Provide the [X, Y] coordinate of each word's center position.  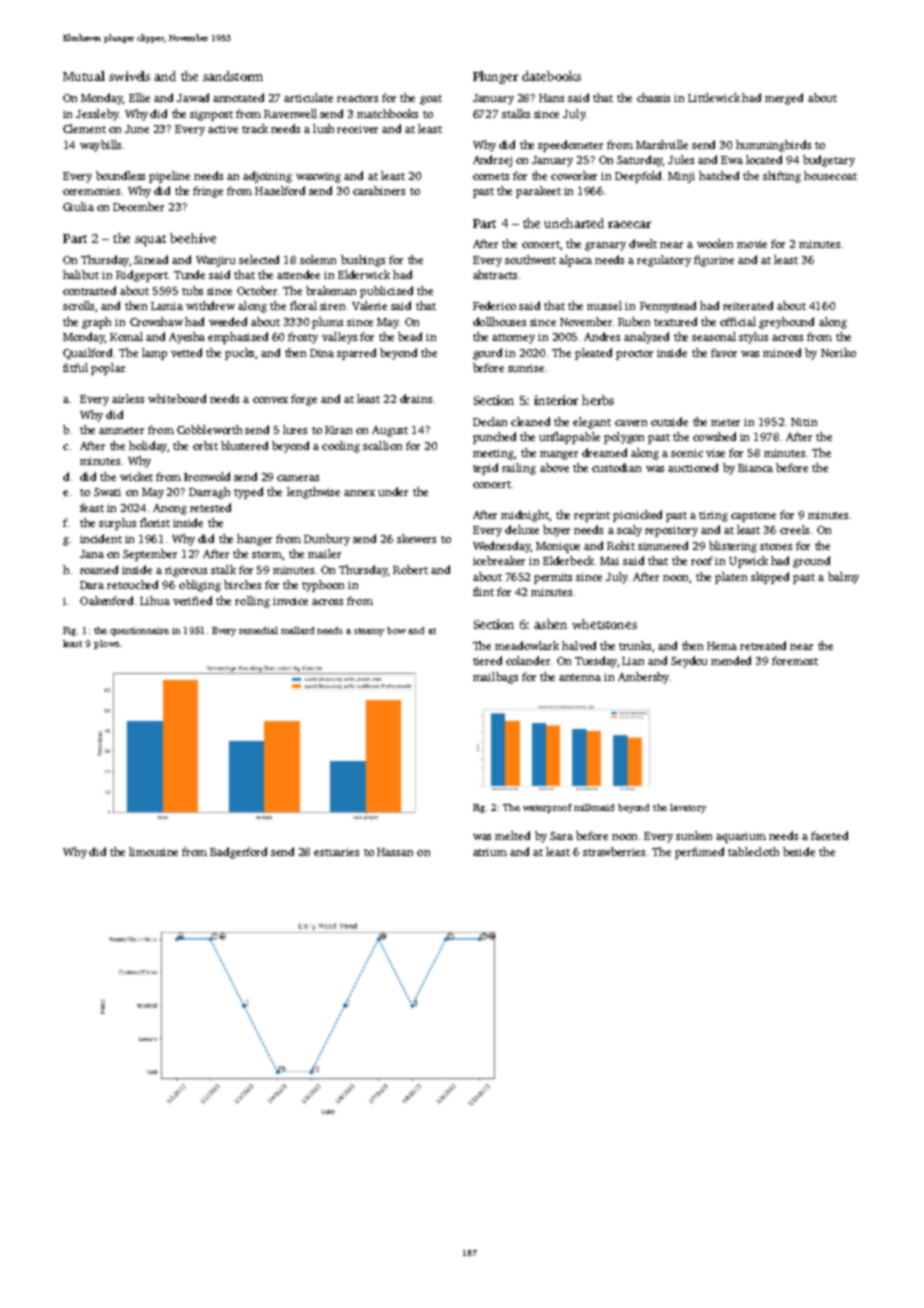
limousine [153, 851]
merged [784, 99]
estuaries [336, 852]
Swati [107, 492]
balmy [843, 578]
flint [483, 591]
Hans [551, 98]
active [223, 129]
